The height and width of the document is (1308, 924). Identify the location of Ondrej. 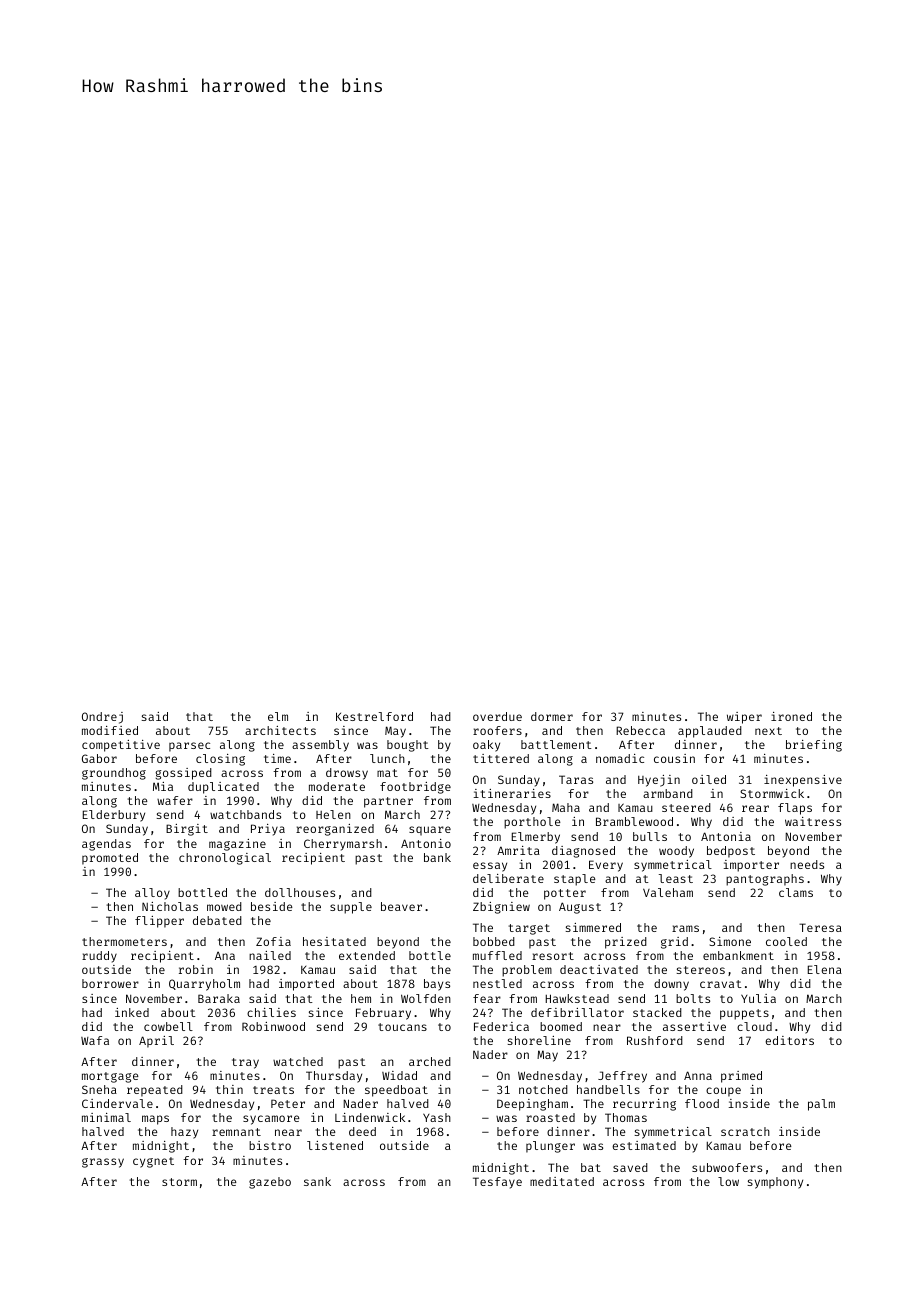
(102, 718).
